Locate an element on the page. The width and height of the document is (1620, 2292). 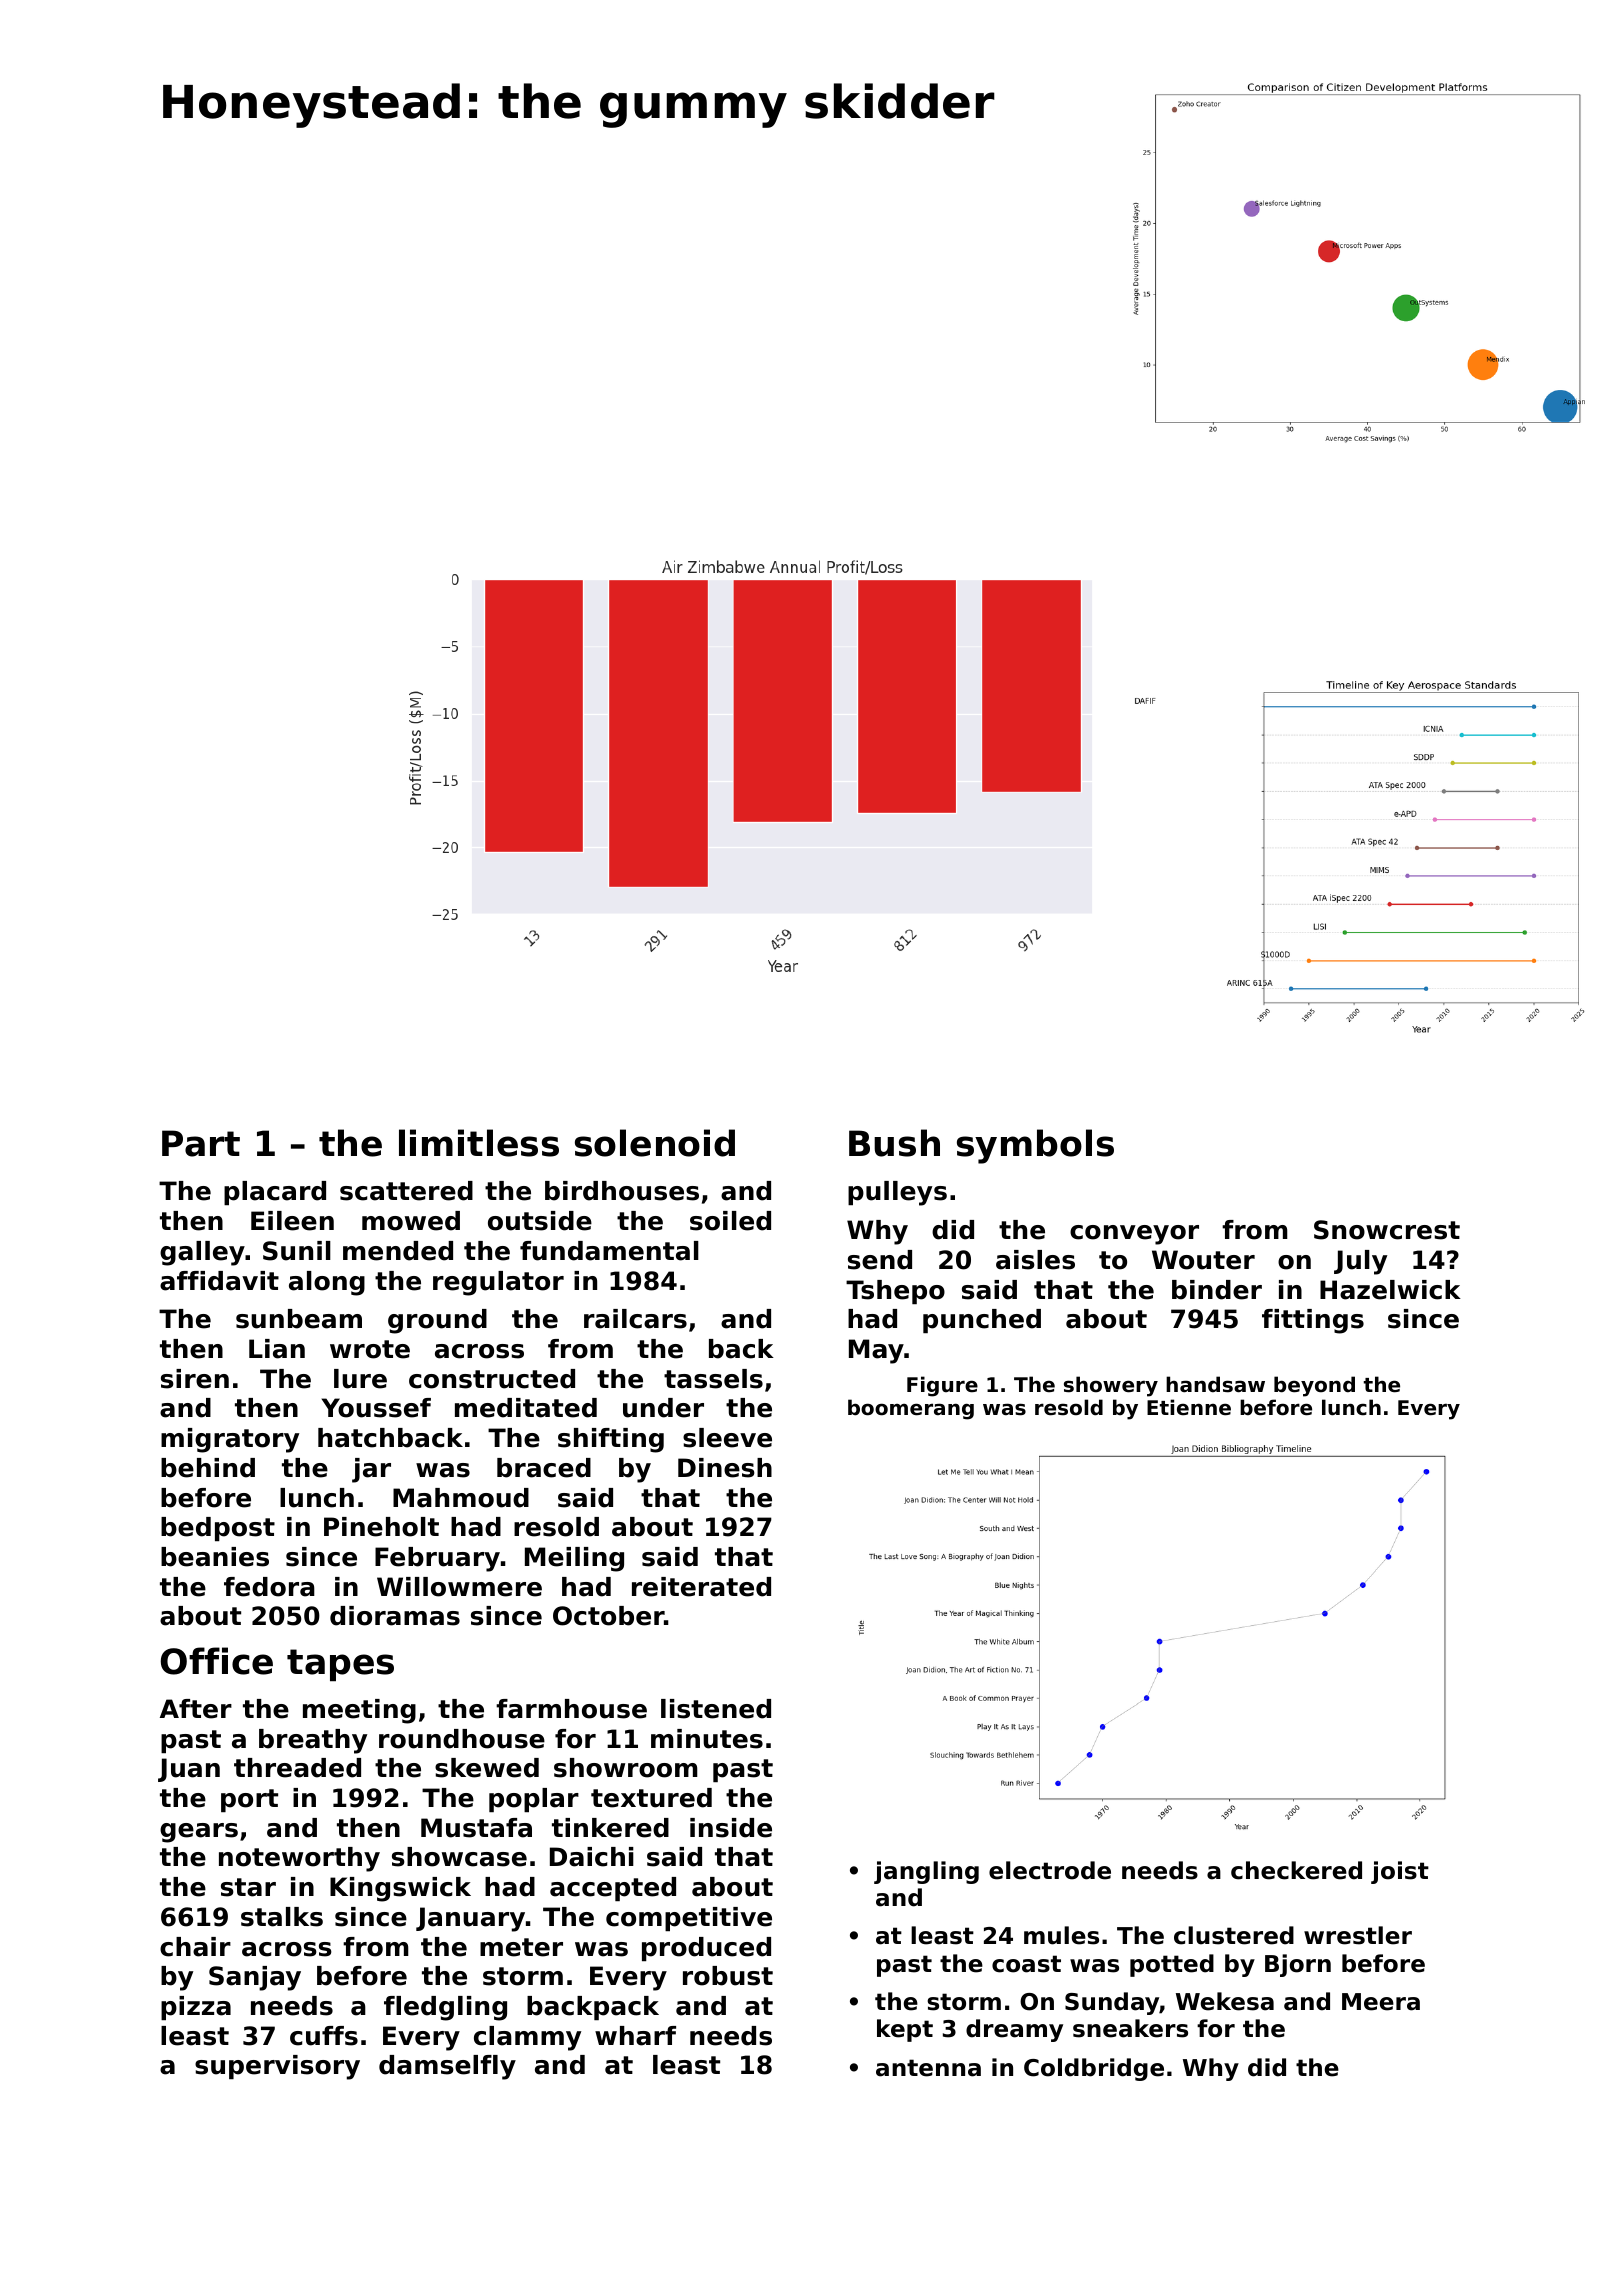
beanies is located at coordinates (215, 1557).
